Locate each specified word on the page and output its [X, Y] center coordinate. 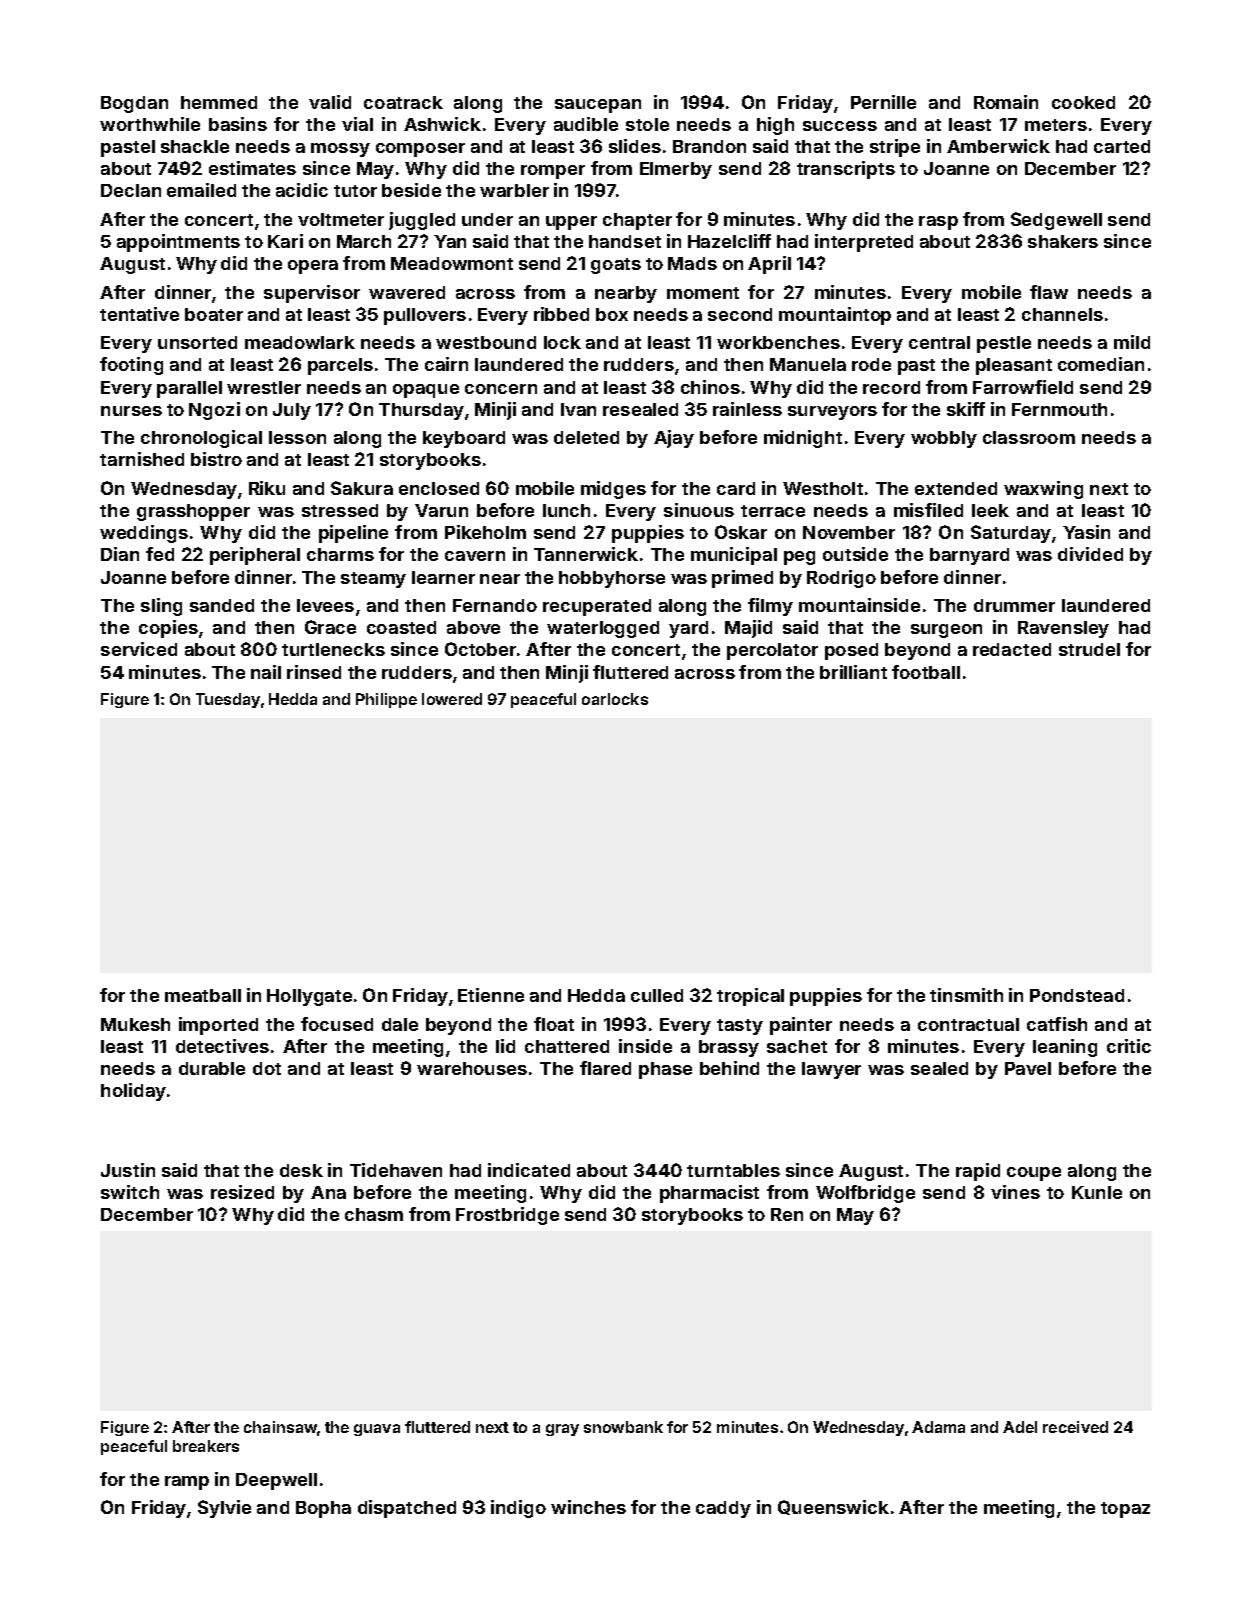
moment [703, 293]
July [292, 411]
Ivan [578, 409]
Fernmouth [1059, 409]
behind [729, 1068]
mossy [340, 150]
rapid [978, 1172]
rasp [938, 223]
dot [267, 1068]
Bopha [323, 1509]
